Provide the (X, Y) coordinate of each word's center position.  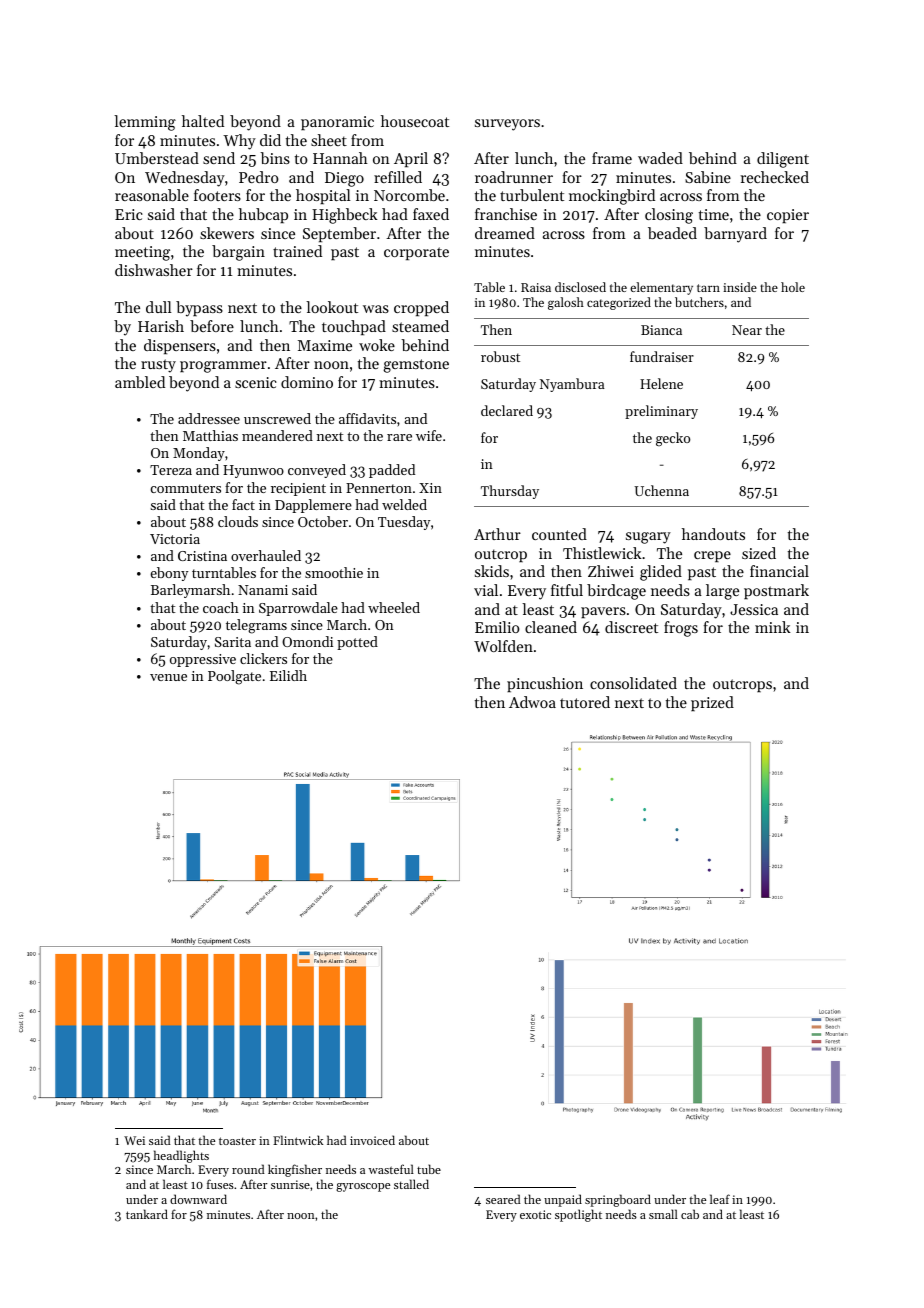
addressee (209, 418)
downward (198, 1199)
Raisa (536, 287)
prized (712, 703)
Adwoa (532, 702)
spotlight (578, 1215)
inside (740, 287)
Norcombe (409, 195)
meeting (142, 253)
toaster (237, 1141)
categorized (619, 303)
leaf (720, 1199)
